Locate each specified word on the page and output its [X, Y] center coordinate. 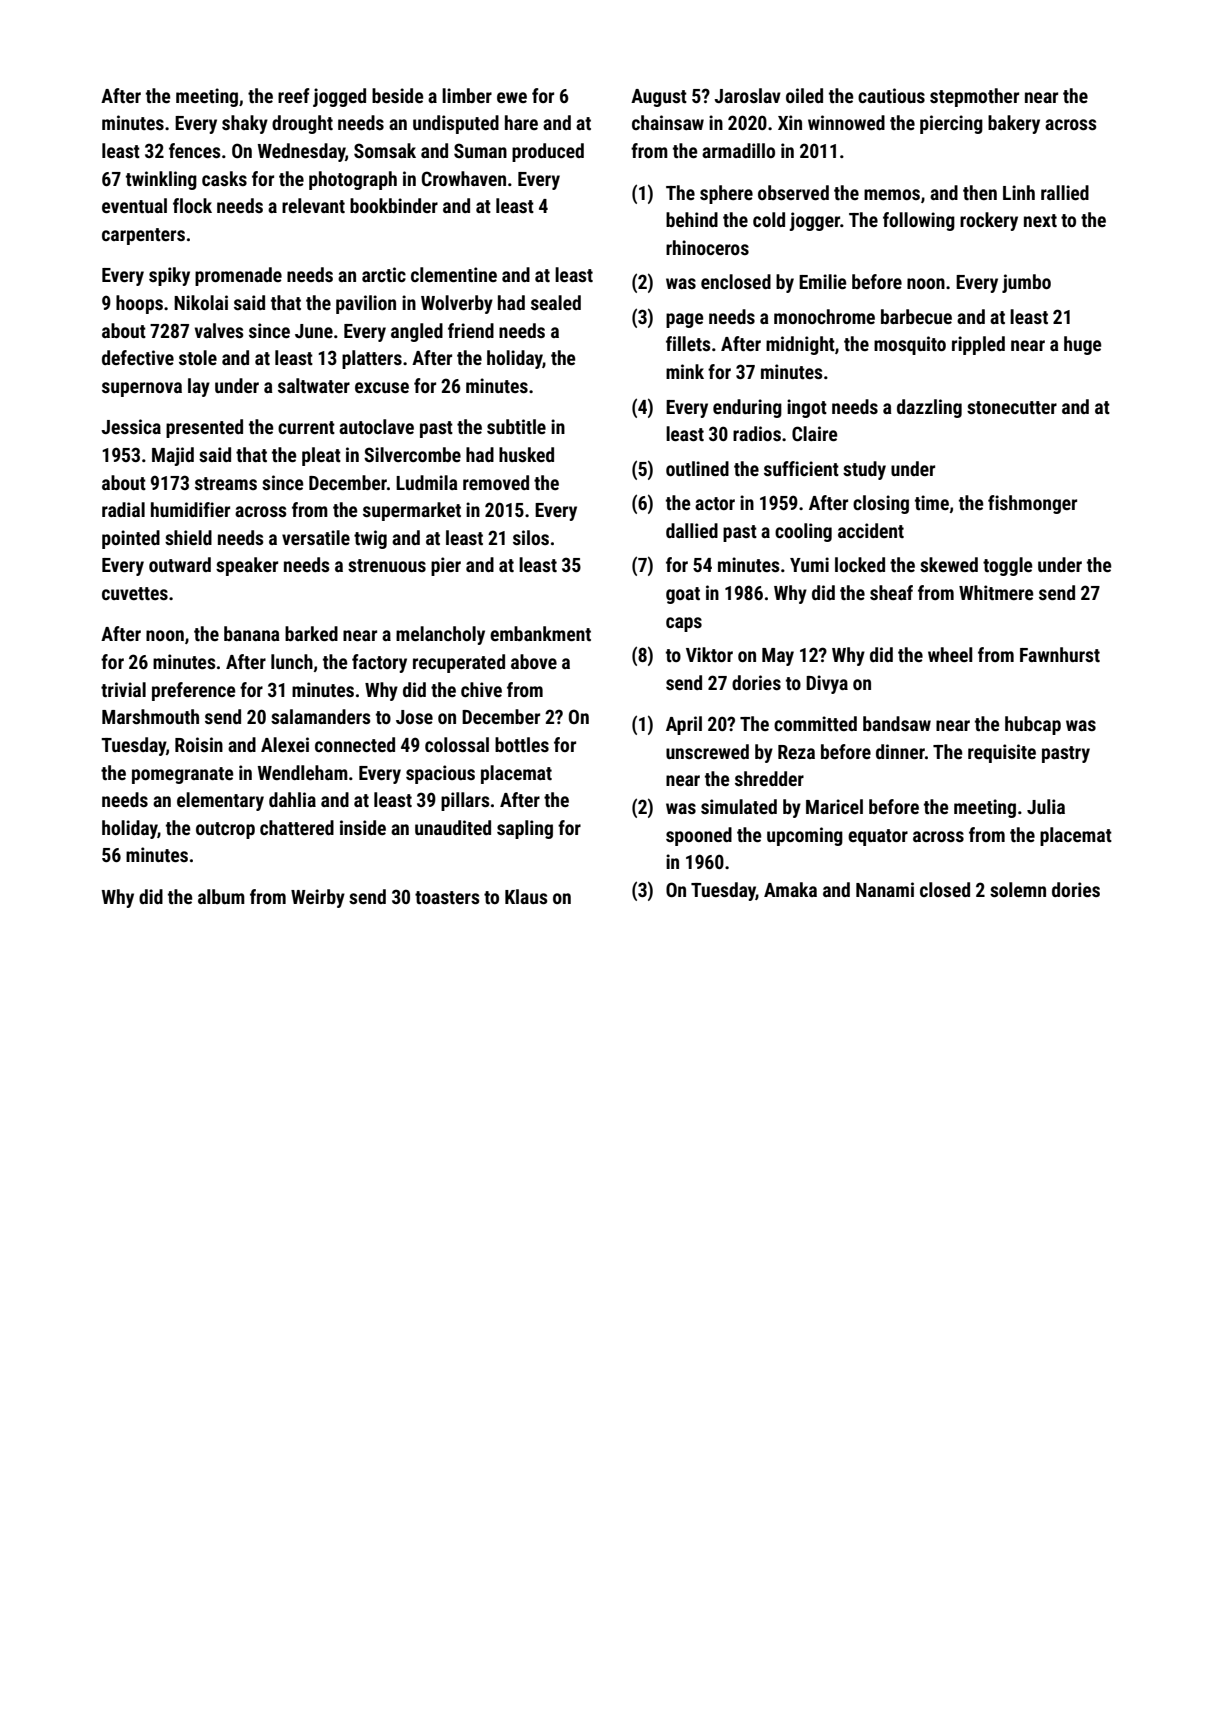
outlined [697, 468]
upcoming [805, 836]
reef [294, 95]
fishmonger [1032, 504]
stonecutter [1012, 407]
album [221, 896]
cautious [891, 95]
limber [467, 95]
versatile [316, 537]
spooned [699, 836]
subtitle [516, 426]
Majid [173, 456]
